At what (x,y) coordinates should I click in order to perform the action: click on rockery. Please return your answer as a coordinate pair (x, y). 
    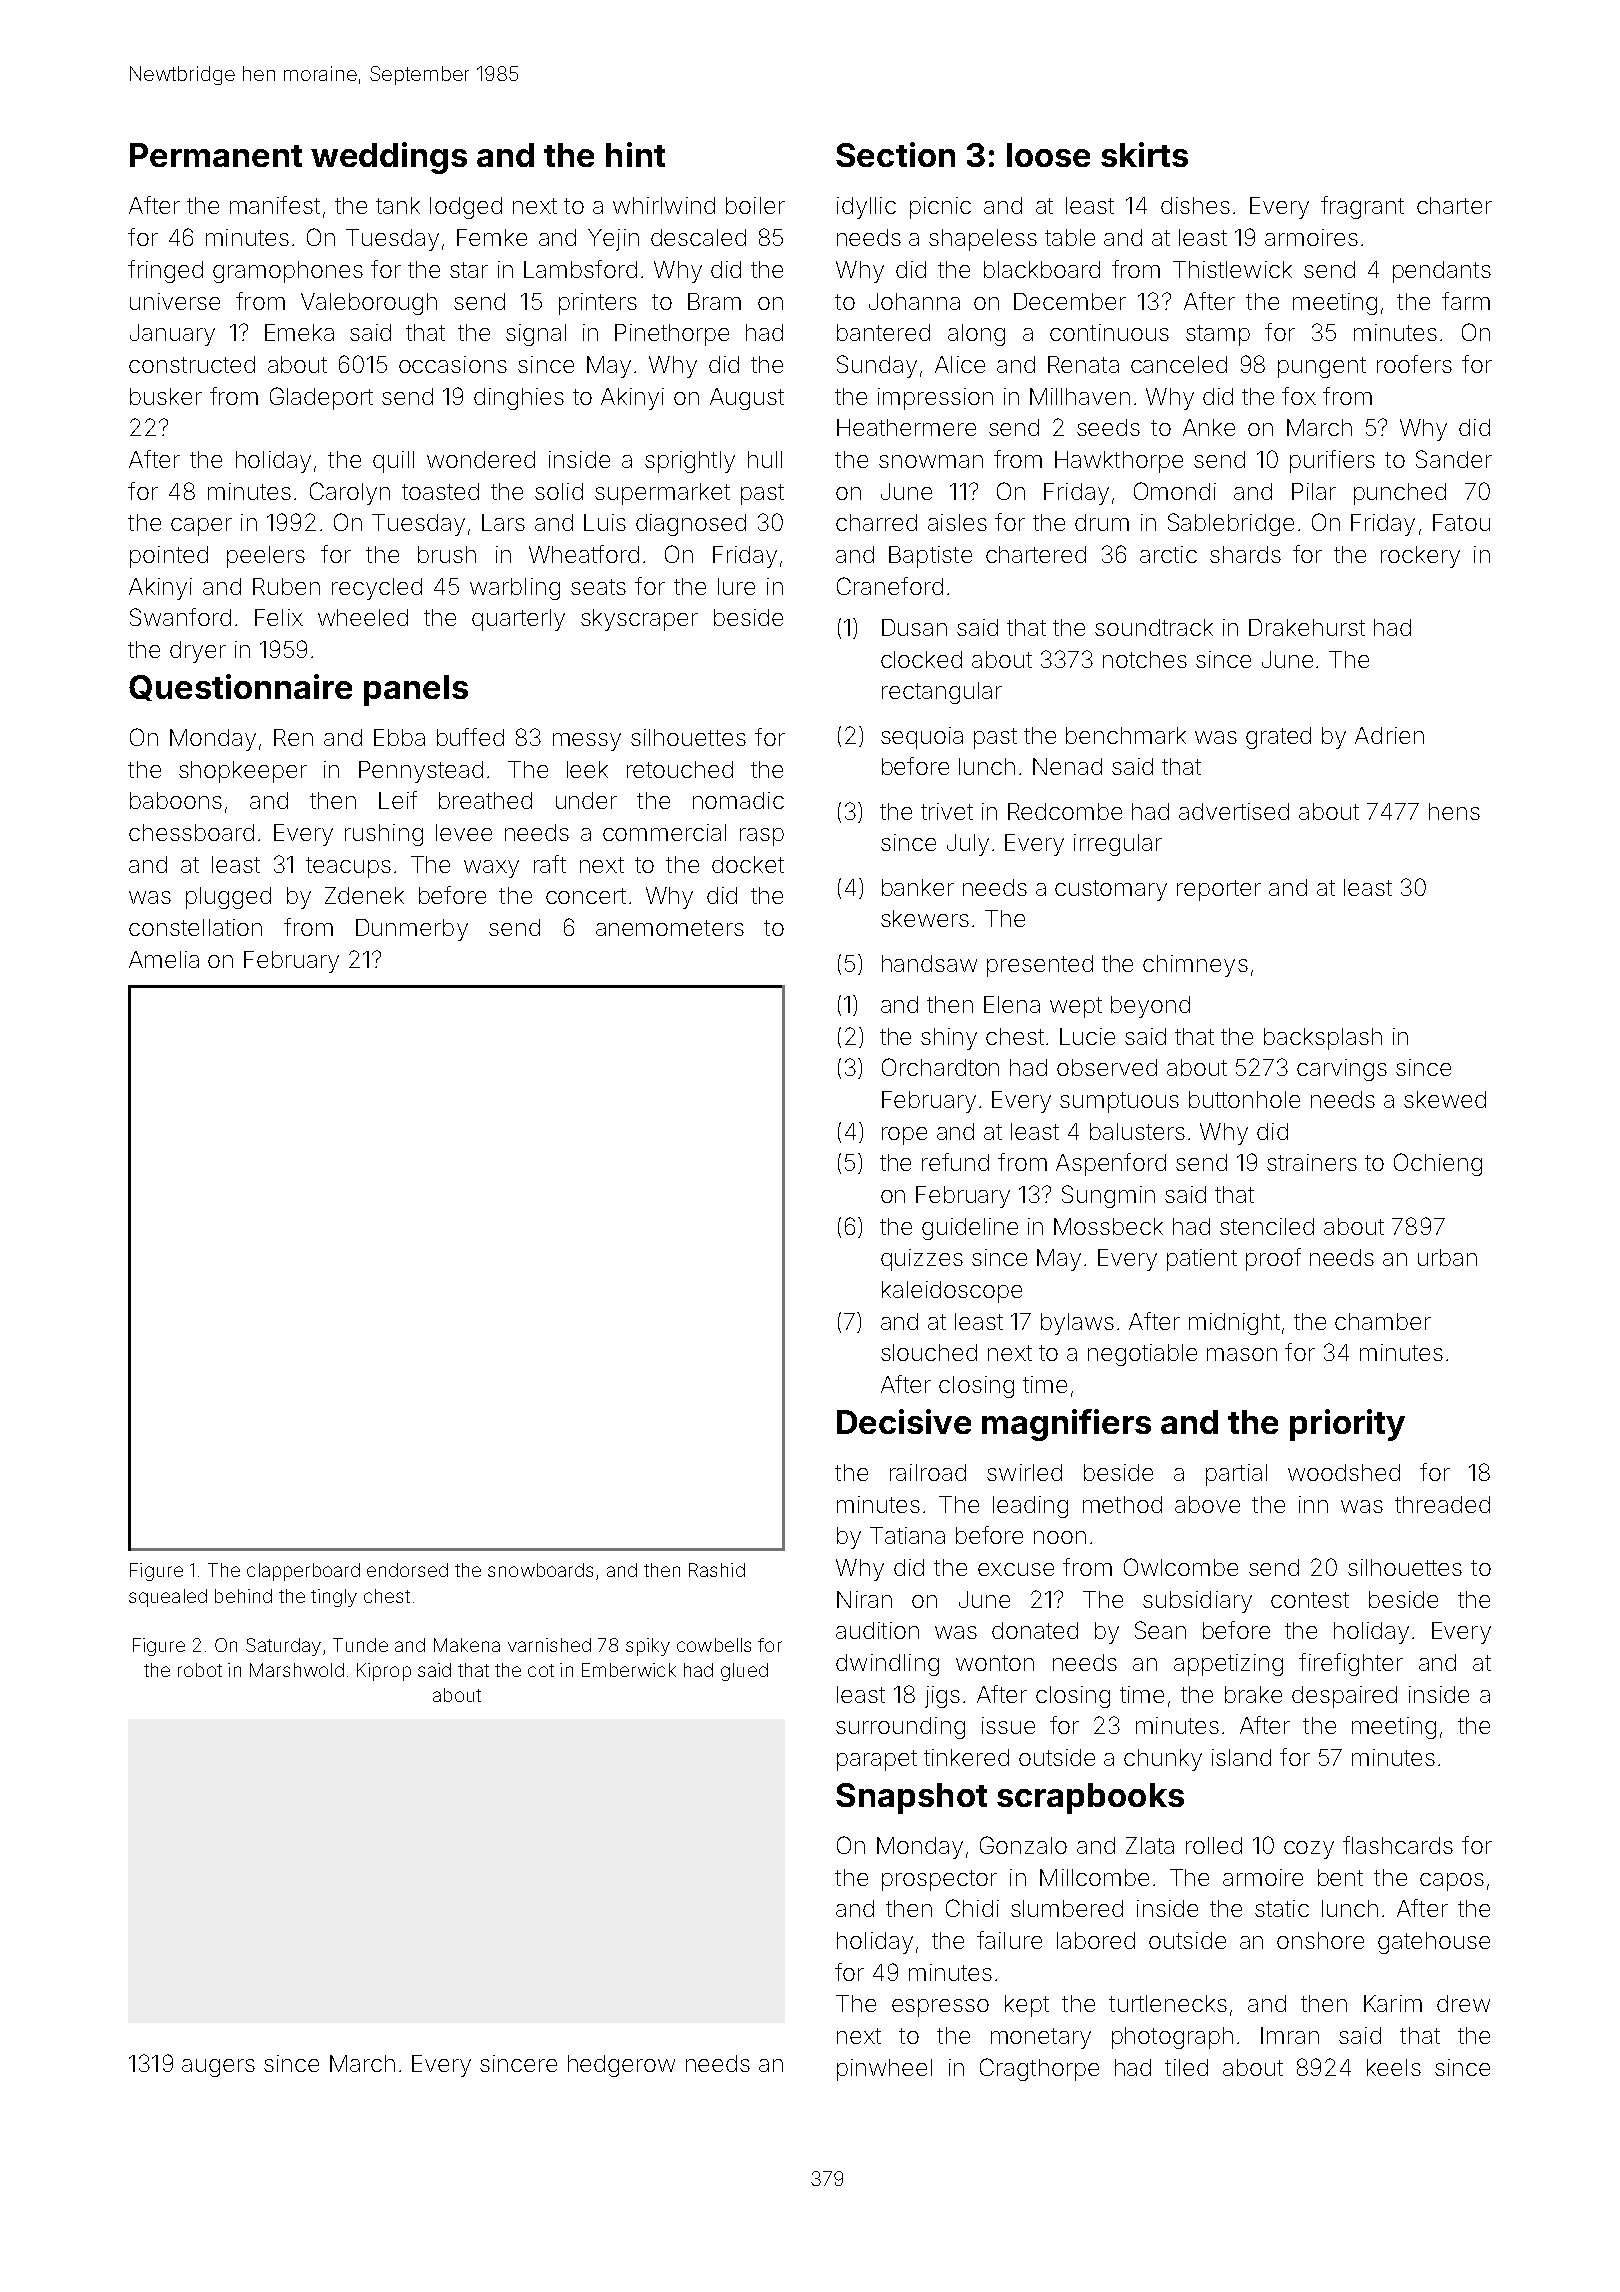
    Looking at the image, I should click on (1420, 557).
